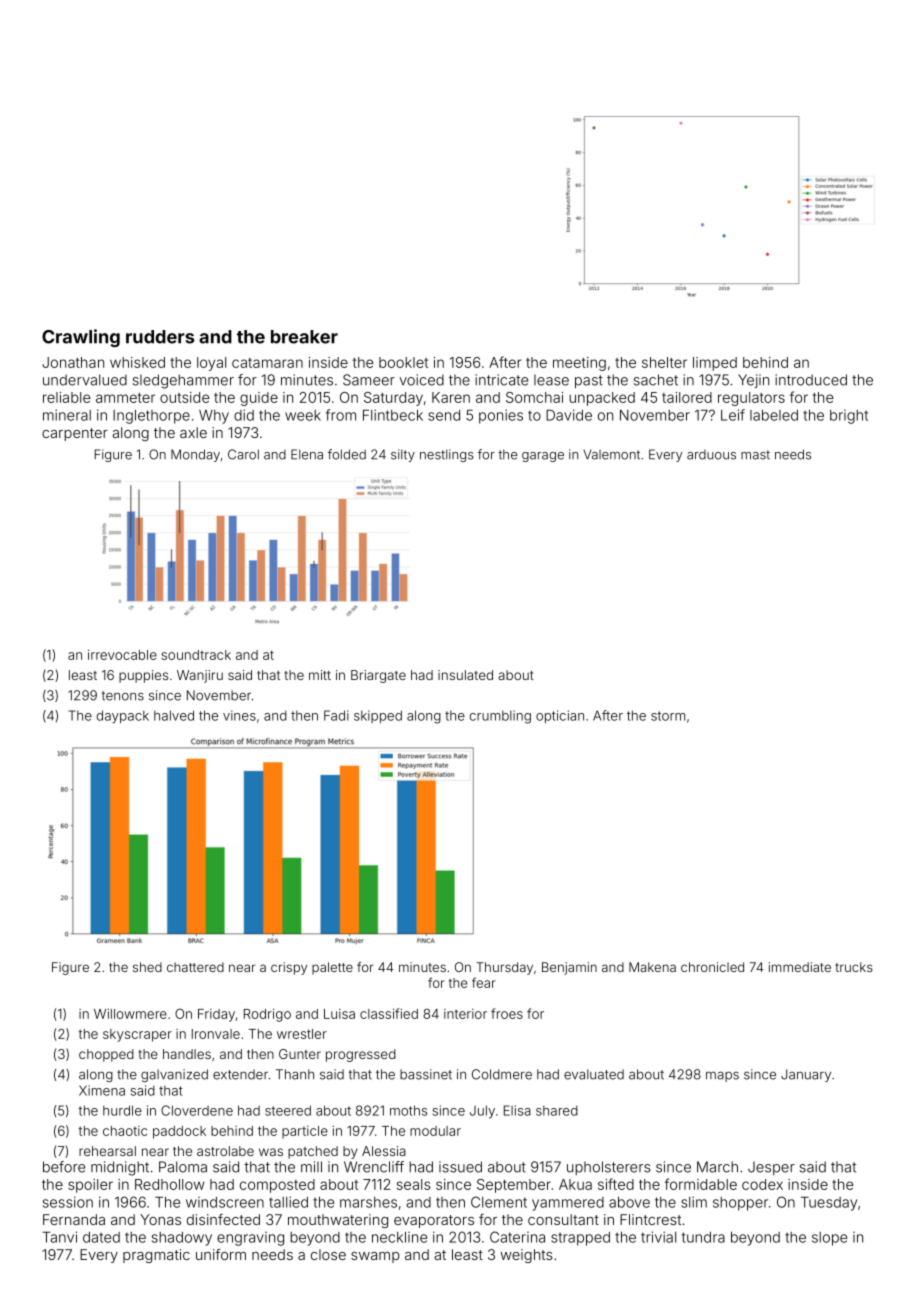  What do you see at coordinates (389, 1013) in the page?
I see `classified` at bounding box center [389, 1013].
